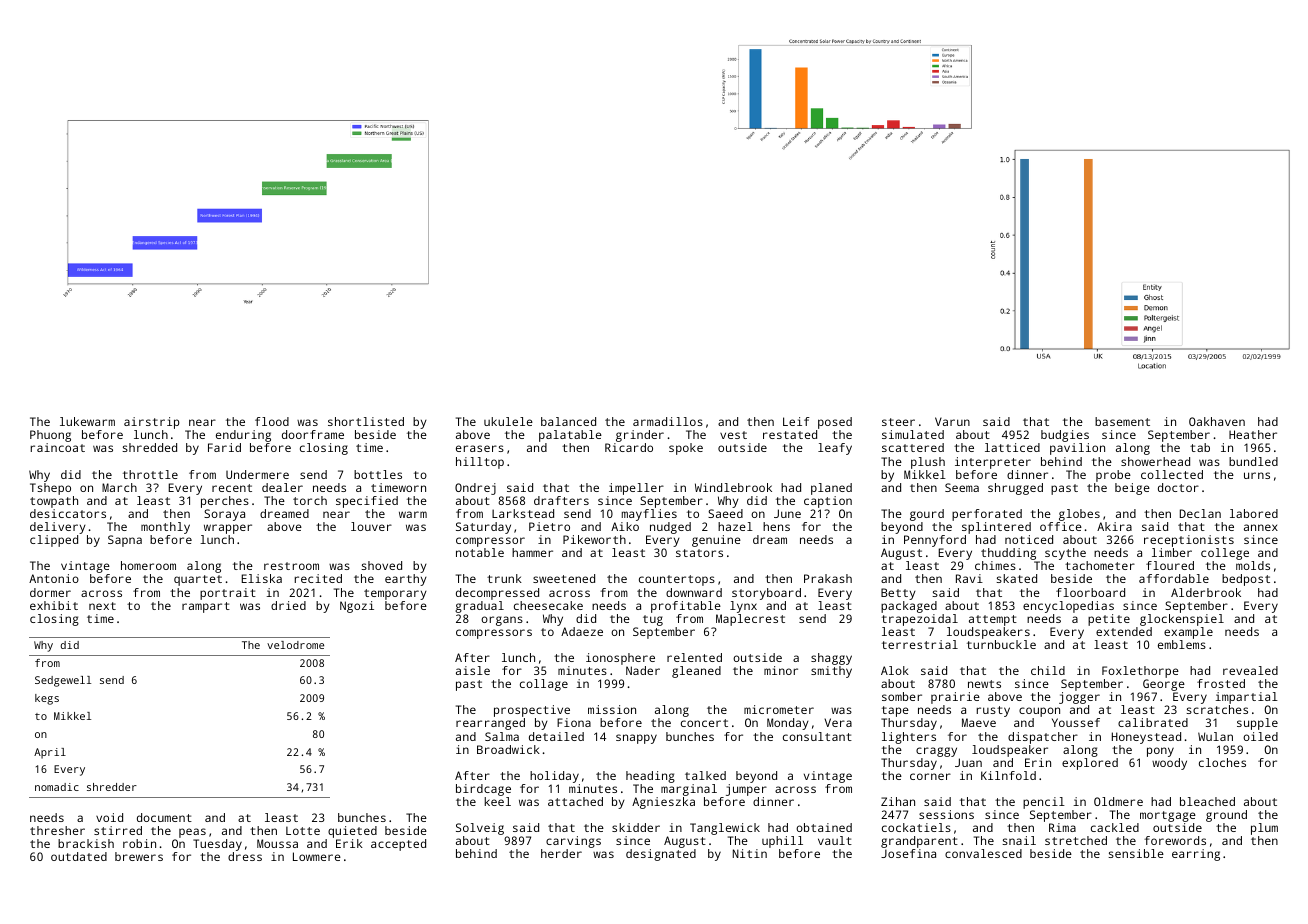  I want to click on child, so click(1048, 670).
